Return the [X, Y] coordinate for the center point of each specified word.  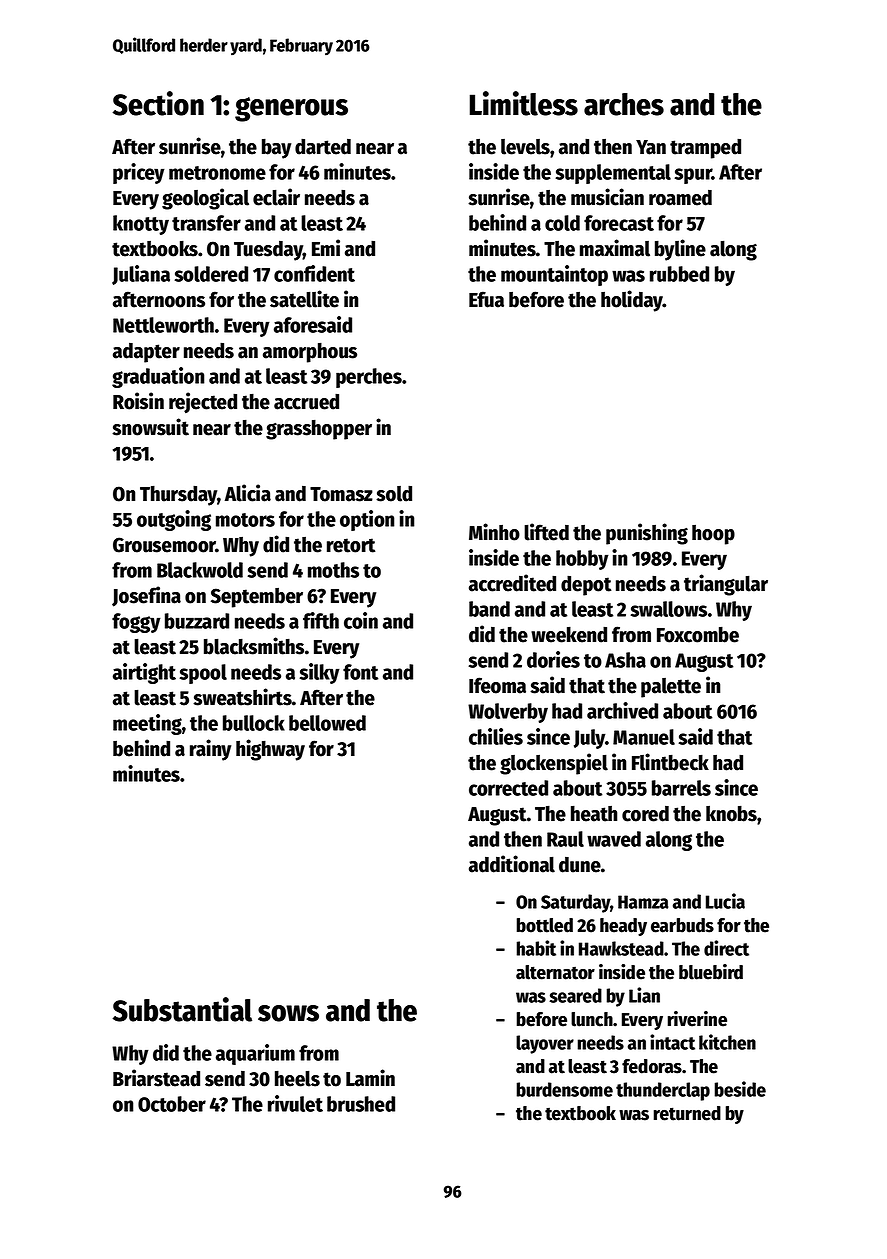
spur [693, 176]
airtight [144, 673]
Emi [326, 247]
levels [525, 147]
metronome [217, 173]
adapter [146, 353]
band [489, 609]
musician [607, 197]
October [172, 1104]
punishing [647, 534]
